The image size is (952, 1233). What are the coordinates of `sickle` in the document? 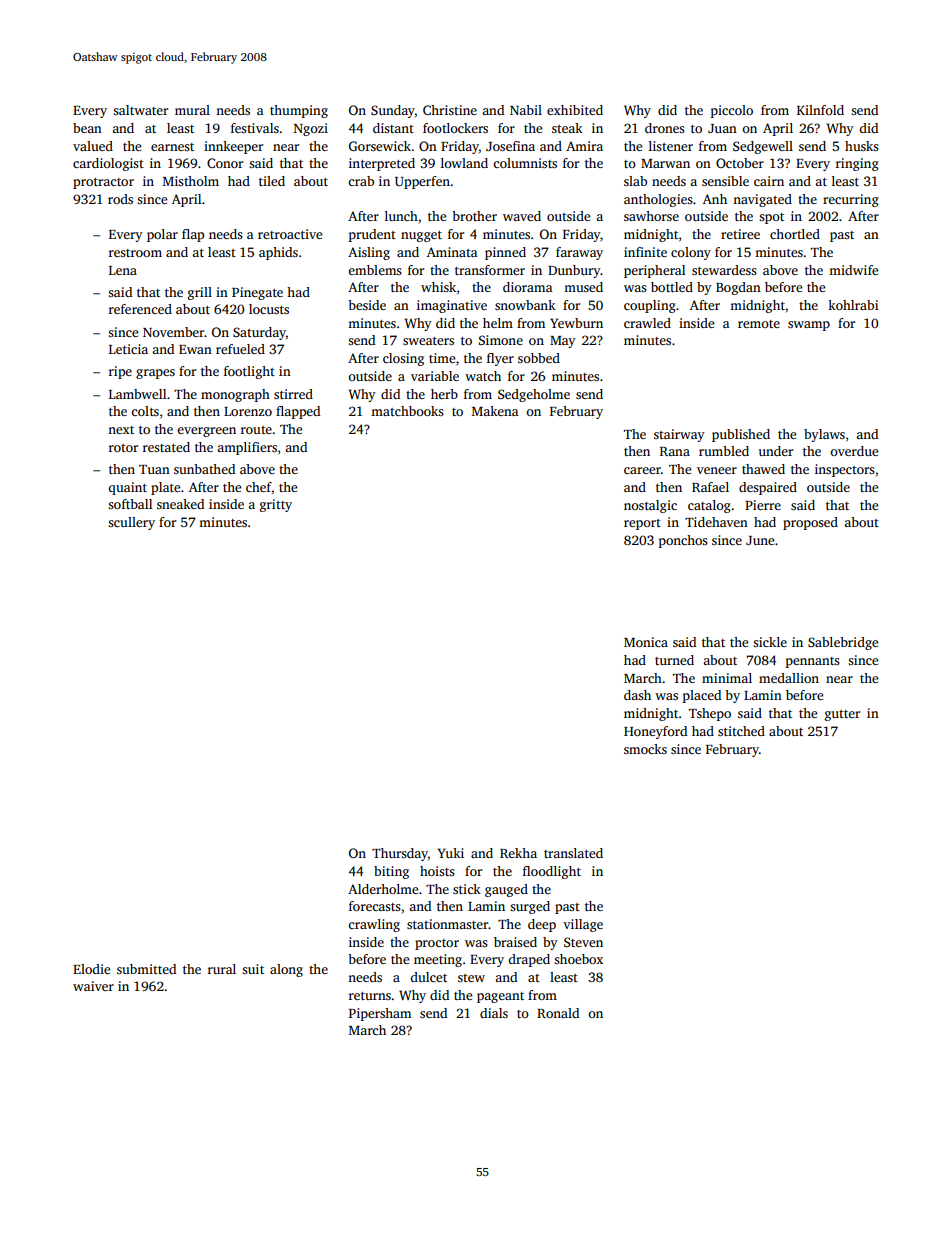 It's located at (770, 642).
